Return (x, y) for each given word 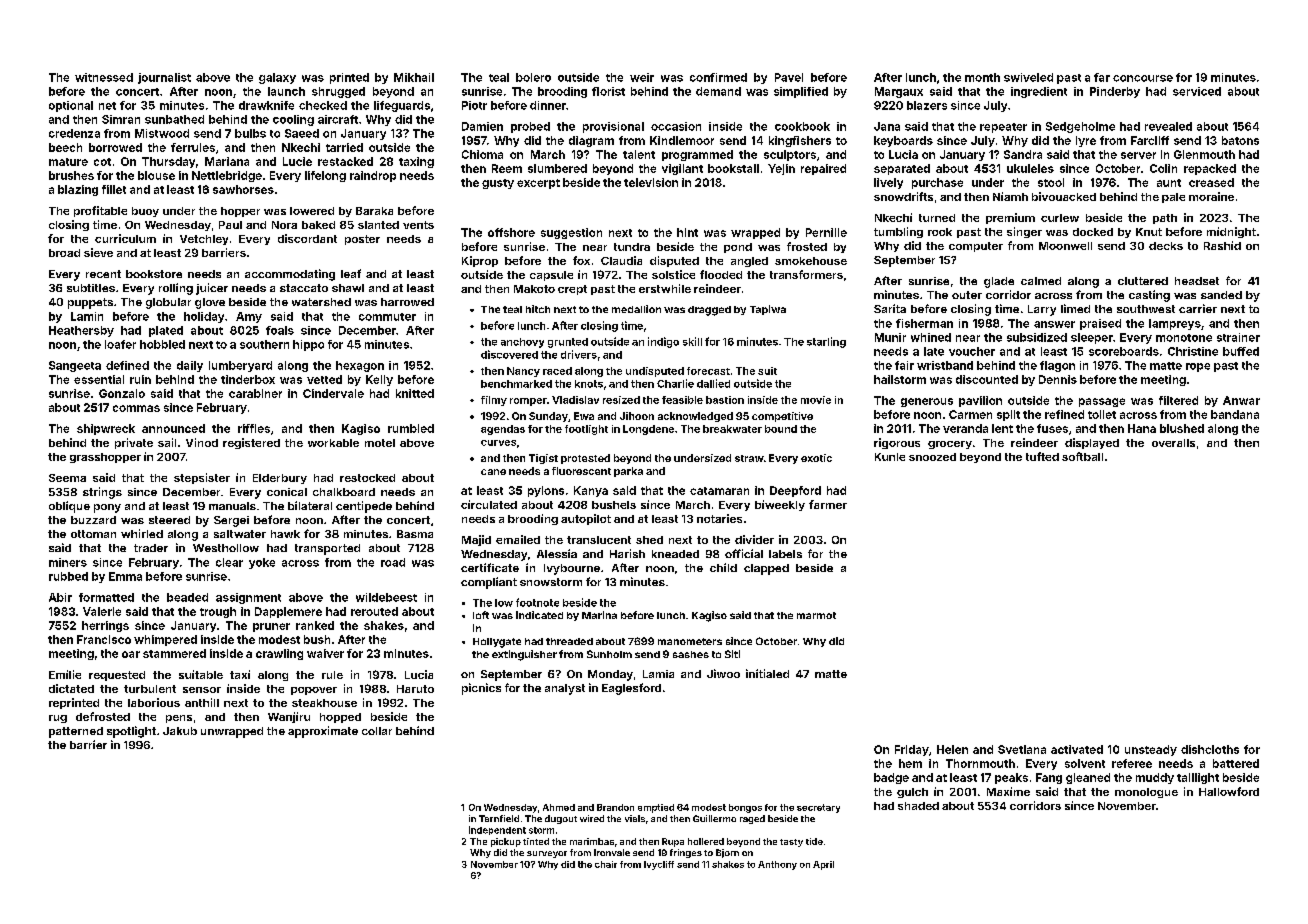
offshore (511, 232)
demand (718, 91)
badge (891, 778)
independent (497, 830)
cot (102, 162)
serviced (1197, 91)
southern (264, 344)
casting (1149, 296)
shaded (918, 806)
